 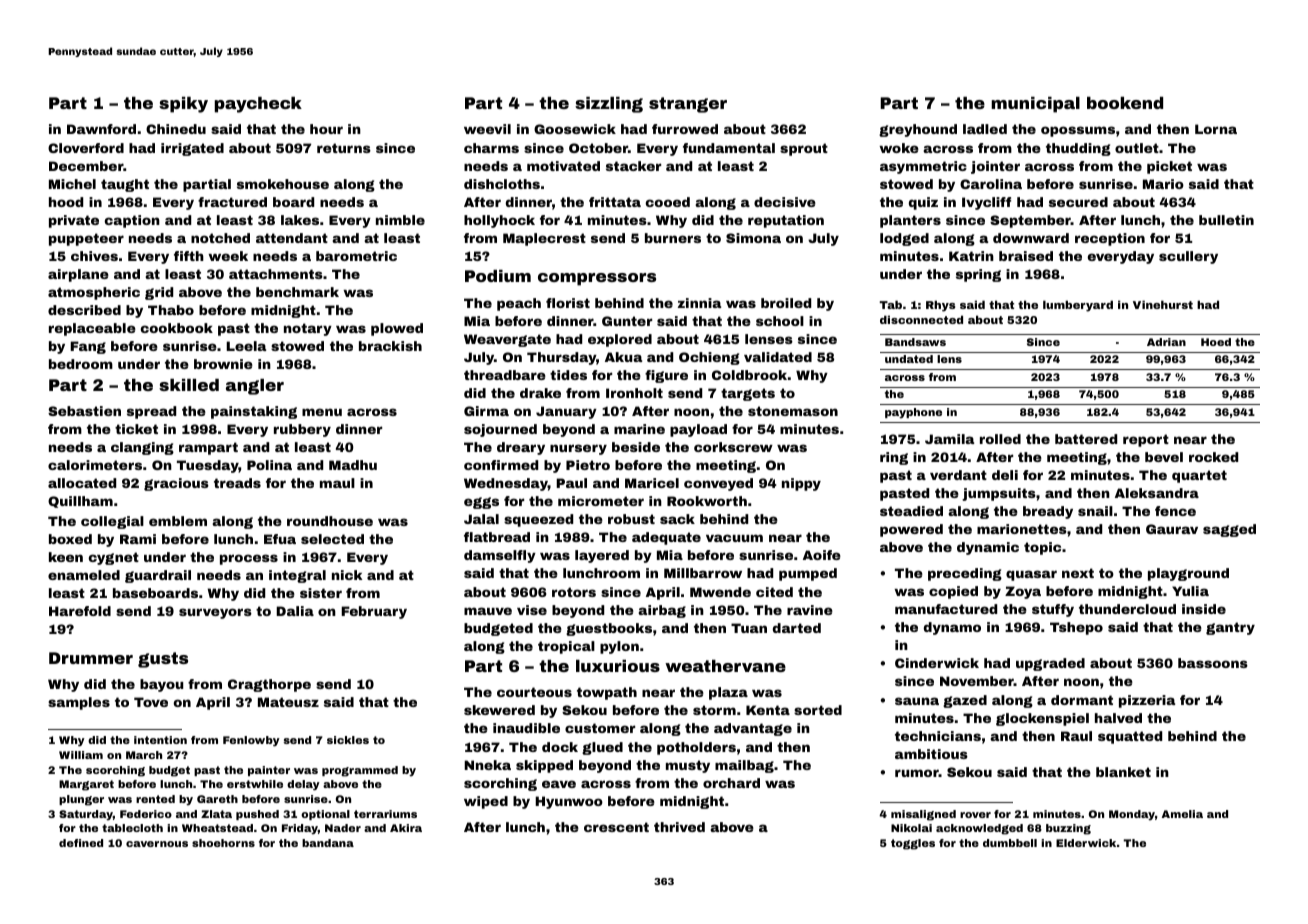 I want to click on jointer, so click(x=995, y=167).
